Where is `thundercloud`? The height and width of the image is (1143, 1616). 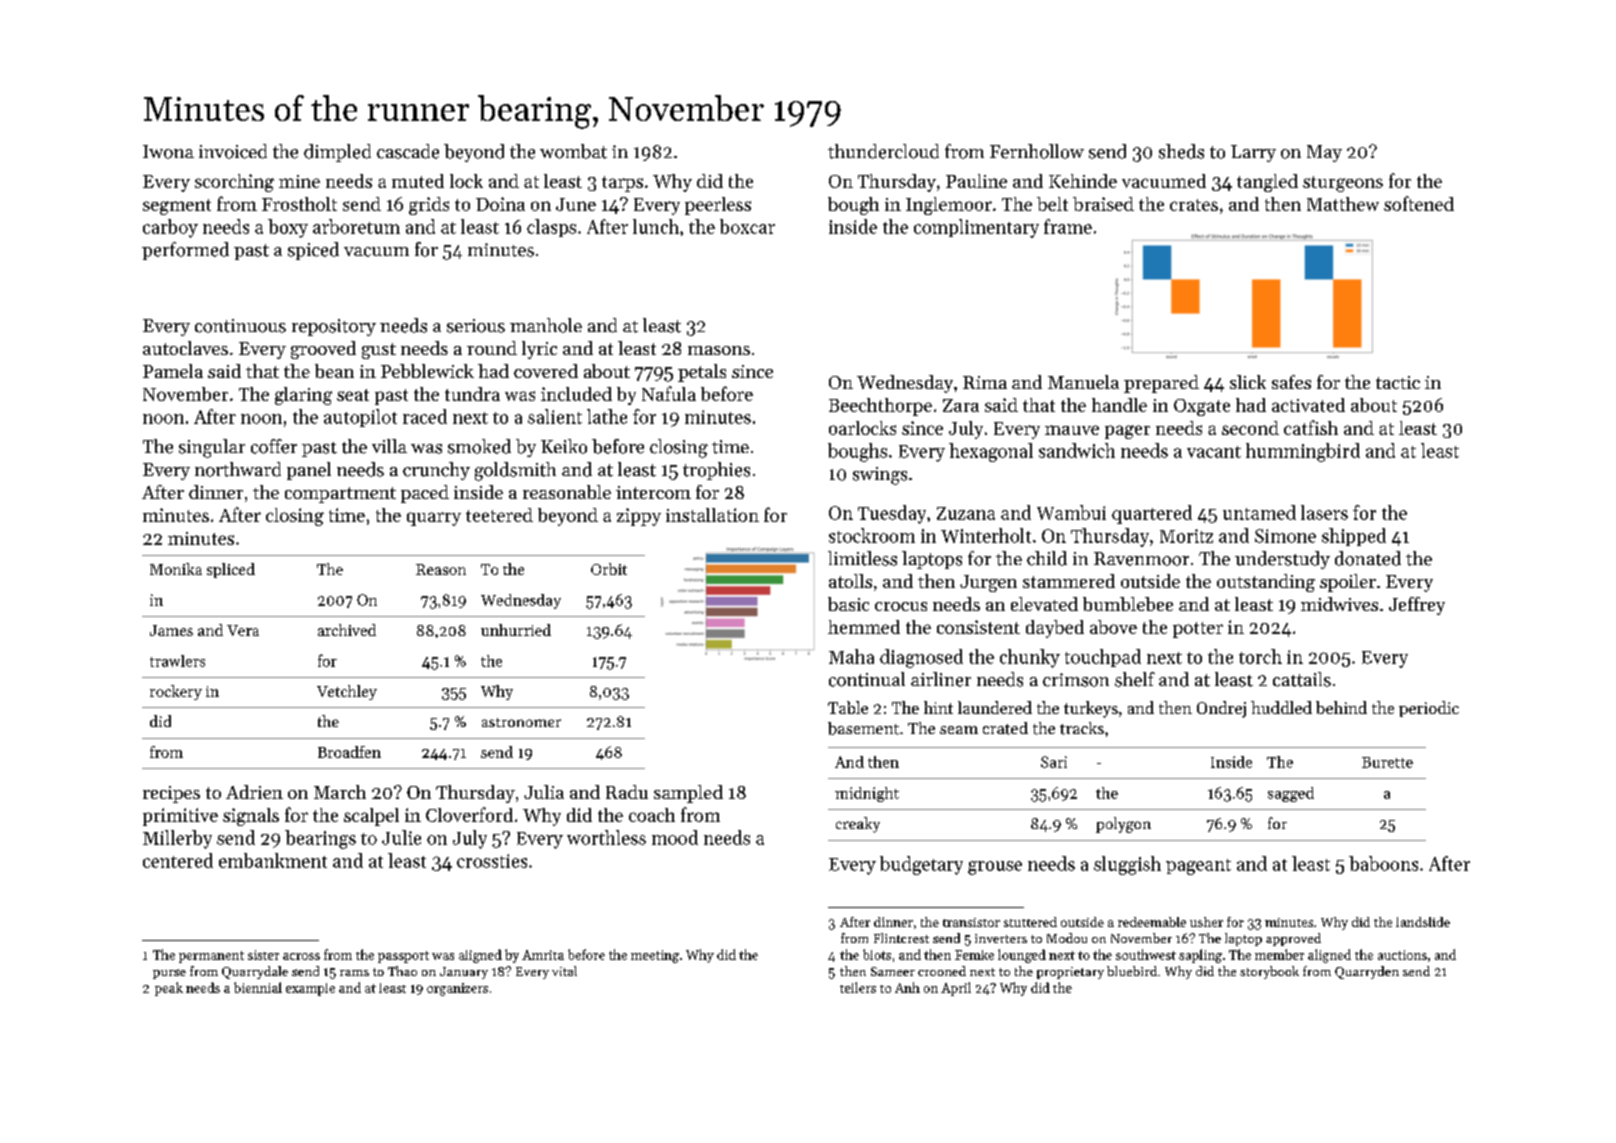
thundercloud is located at coordinates (883, 151).
